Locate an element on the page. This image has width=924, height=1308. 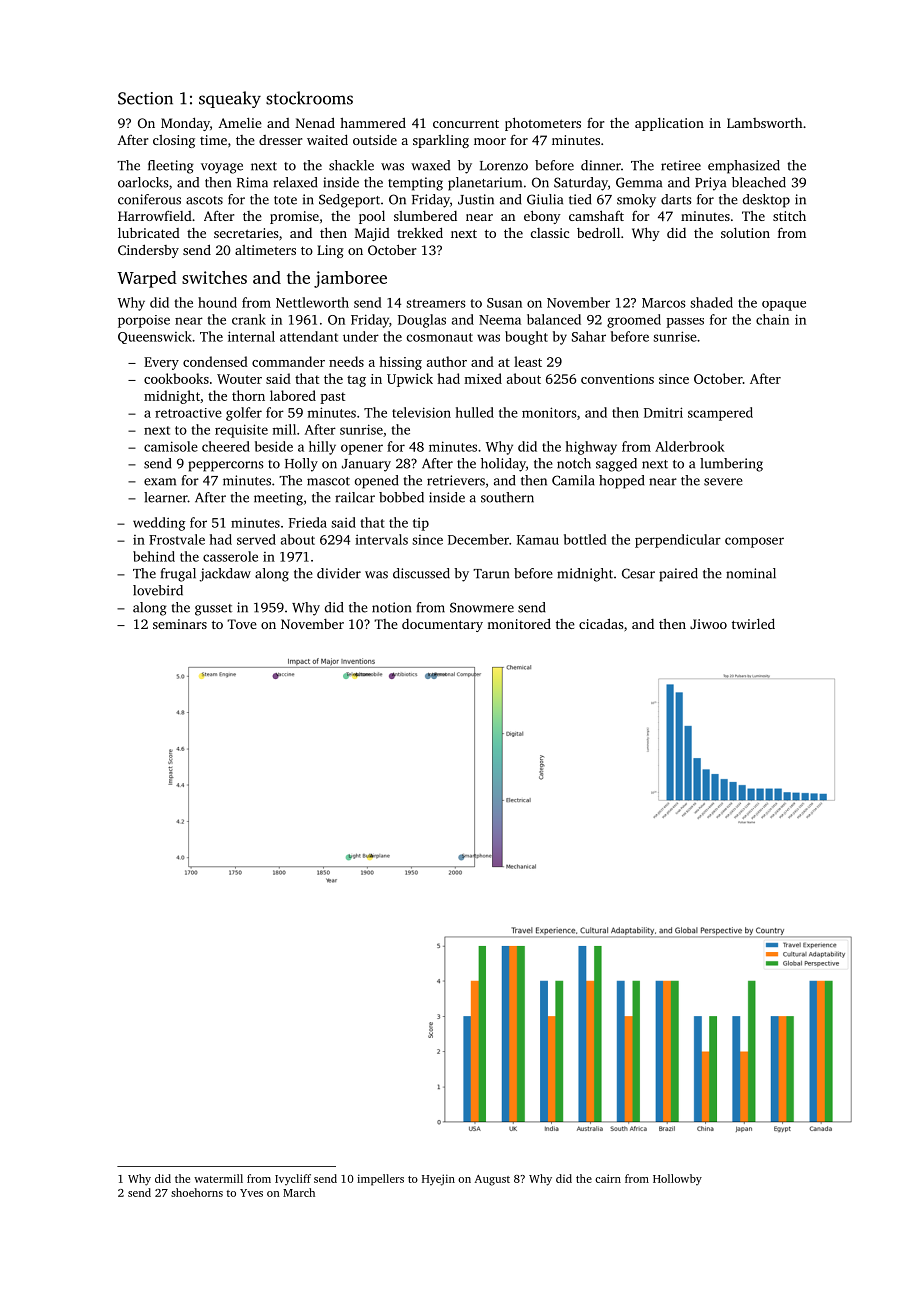
Yves is located at coordinates (251, 1193).
